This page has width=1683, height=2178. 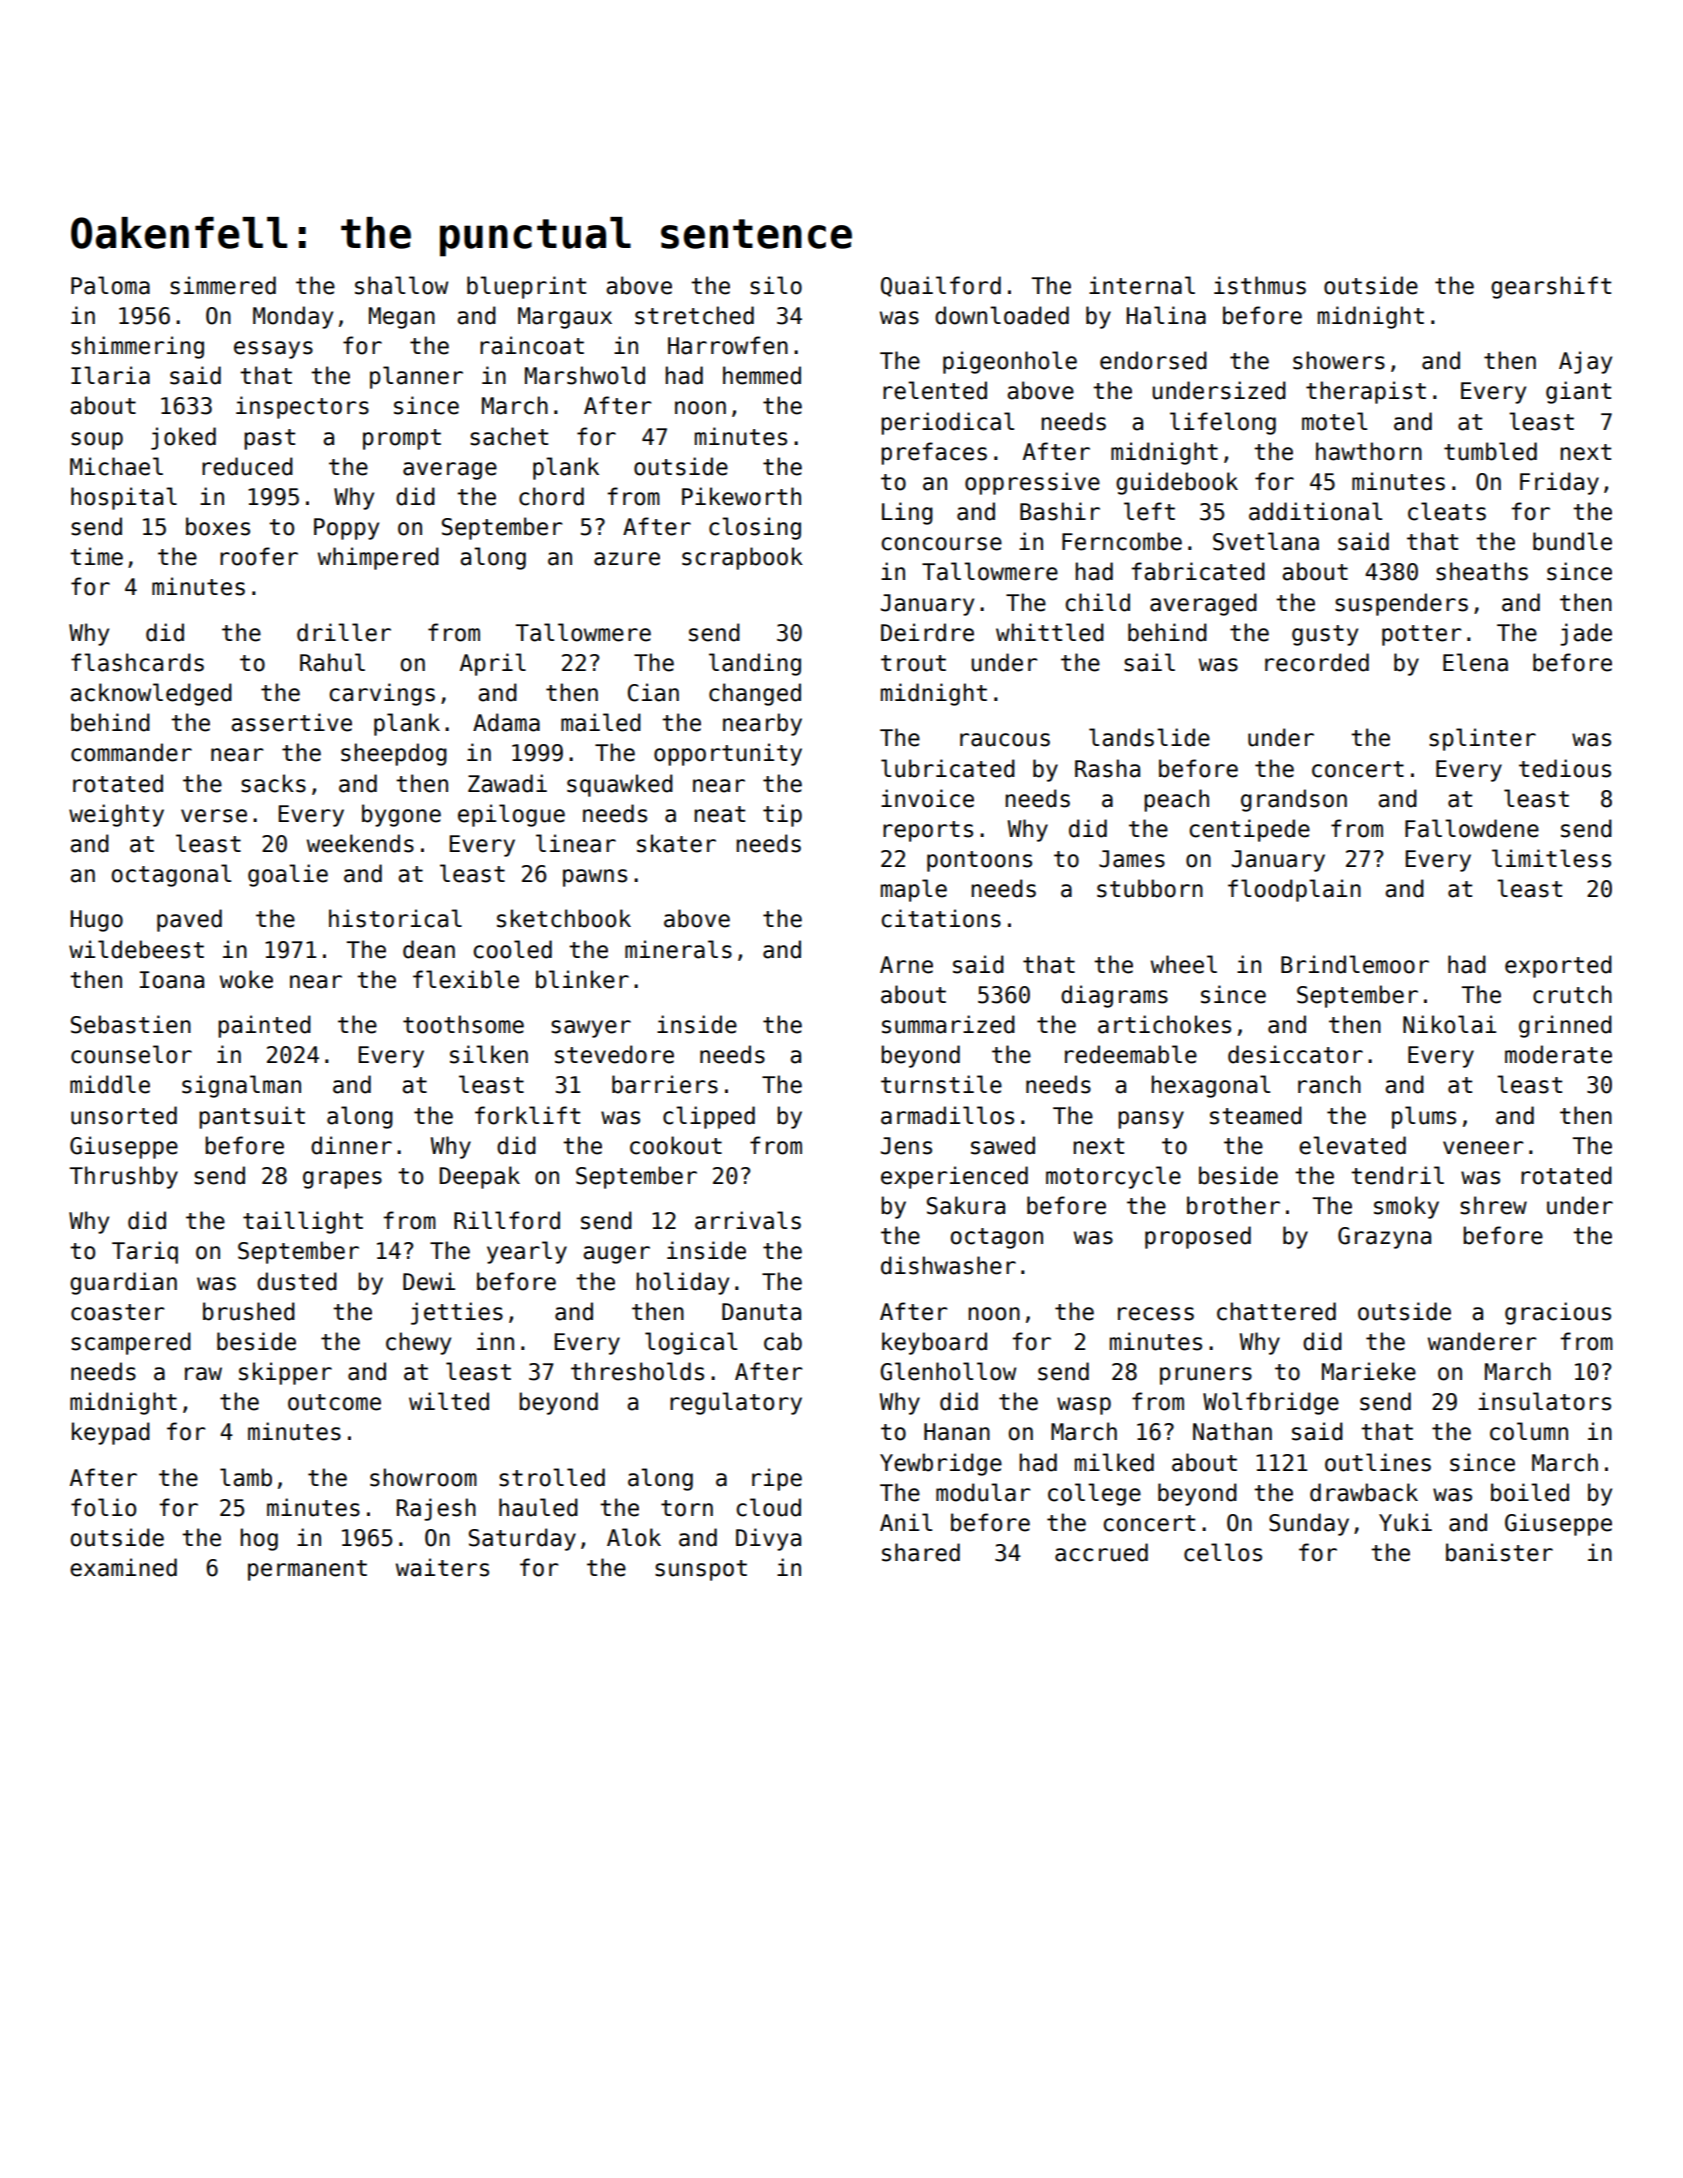 I want to click on logical, so click(x=691, y=1343).
